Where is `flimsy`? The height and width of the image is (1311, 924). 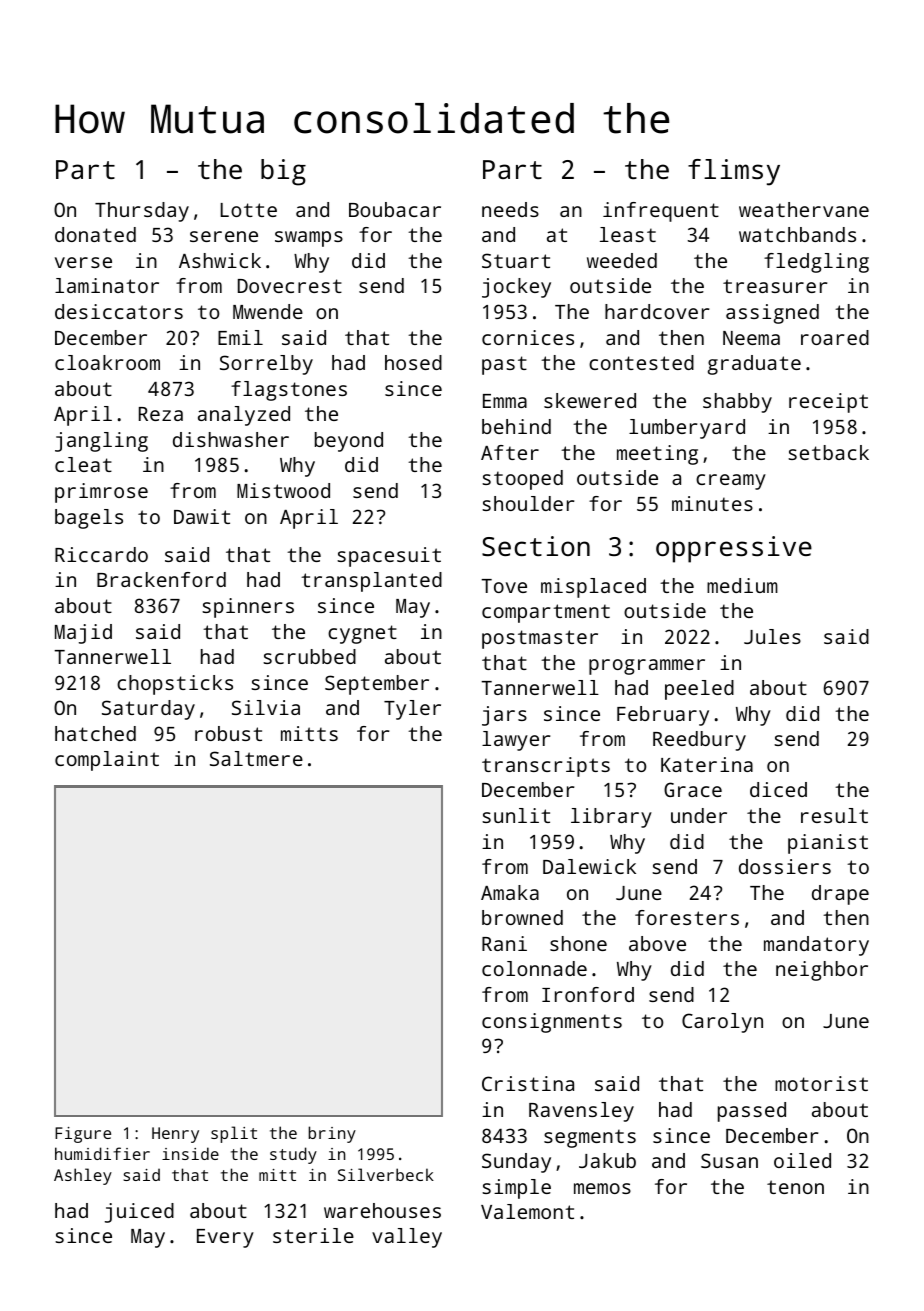 flimsy is located at coordinates (734, 172).
